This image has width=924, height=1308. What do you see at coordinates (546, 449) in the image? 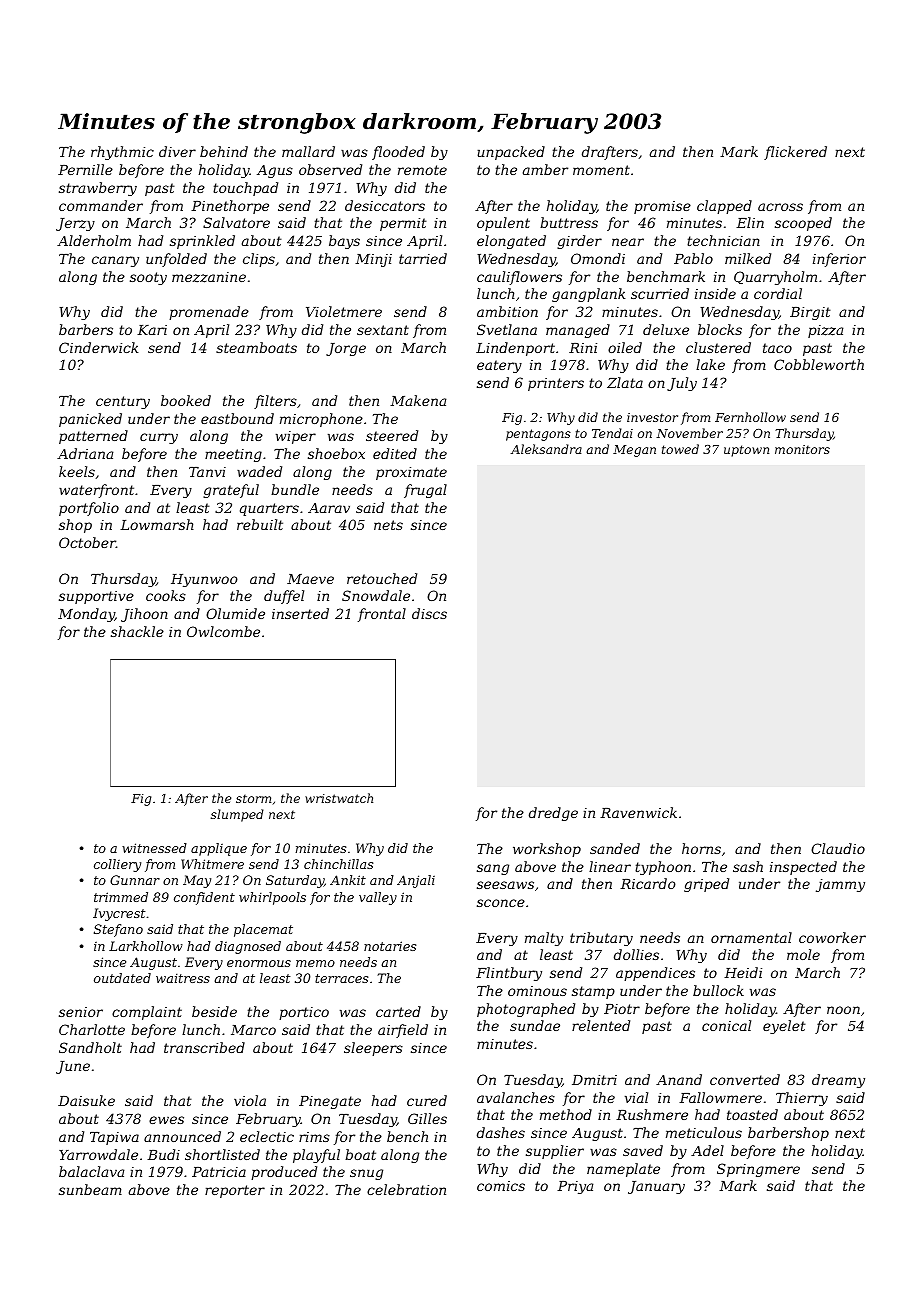
I see `Aleksandra` at bounding box center [546, 449].
